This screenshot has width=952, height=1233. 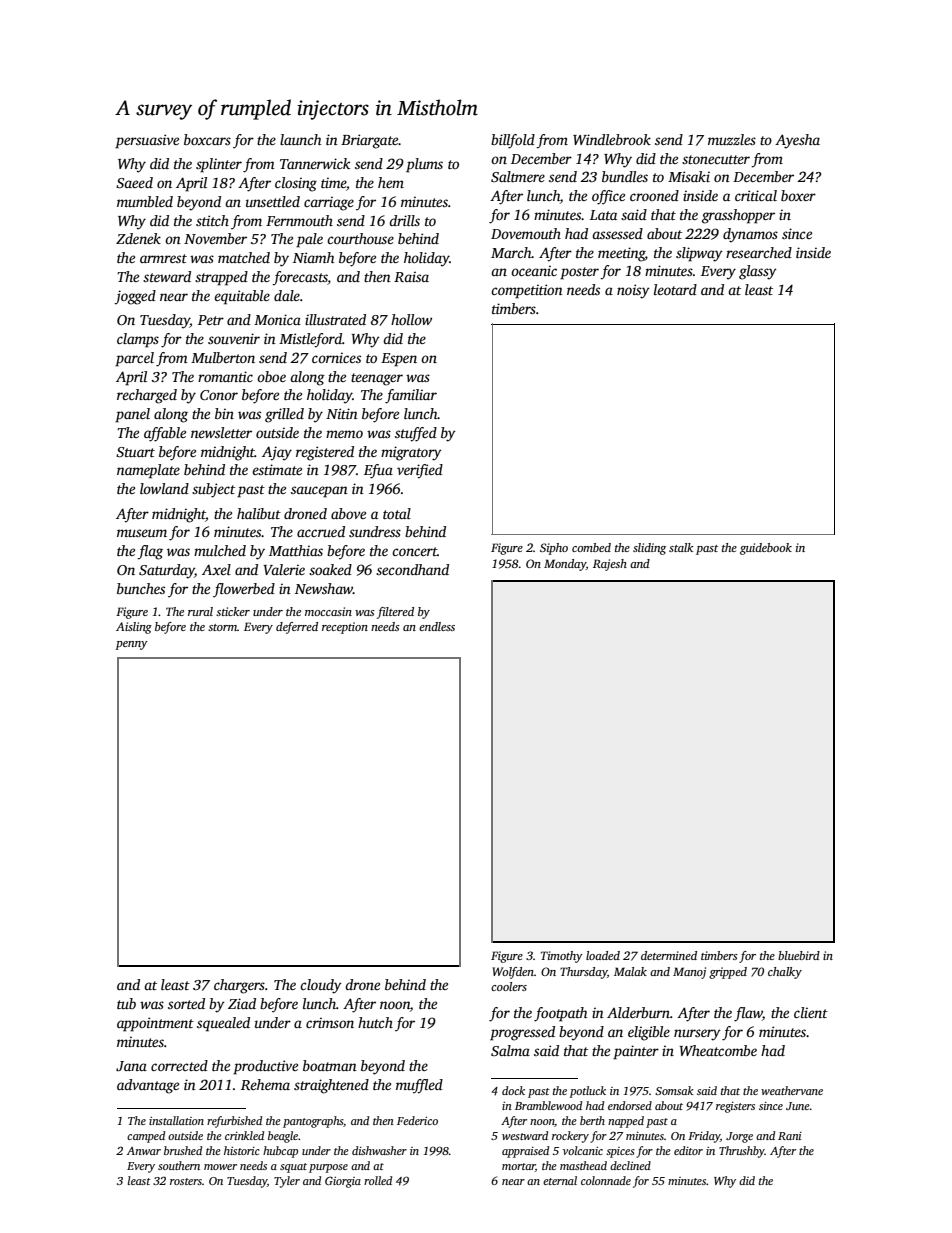 What do you see at coordinates (244, 257) in the screenshot?
I see `matched` at bounding box center [244, 257].
